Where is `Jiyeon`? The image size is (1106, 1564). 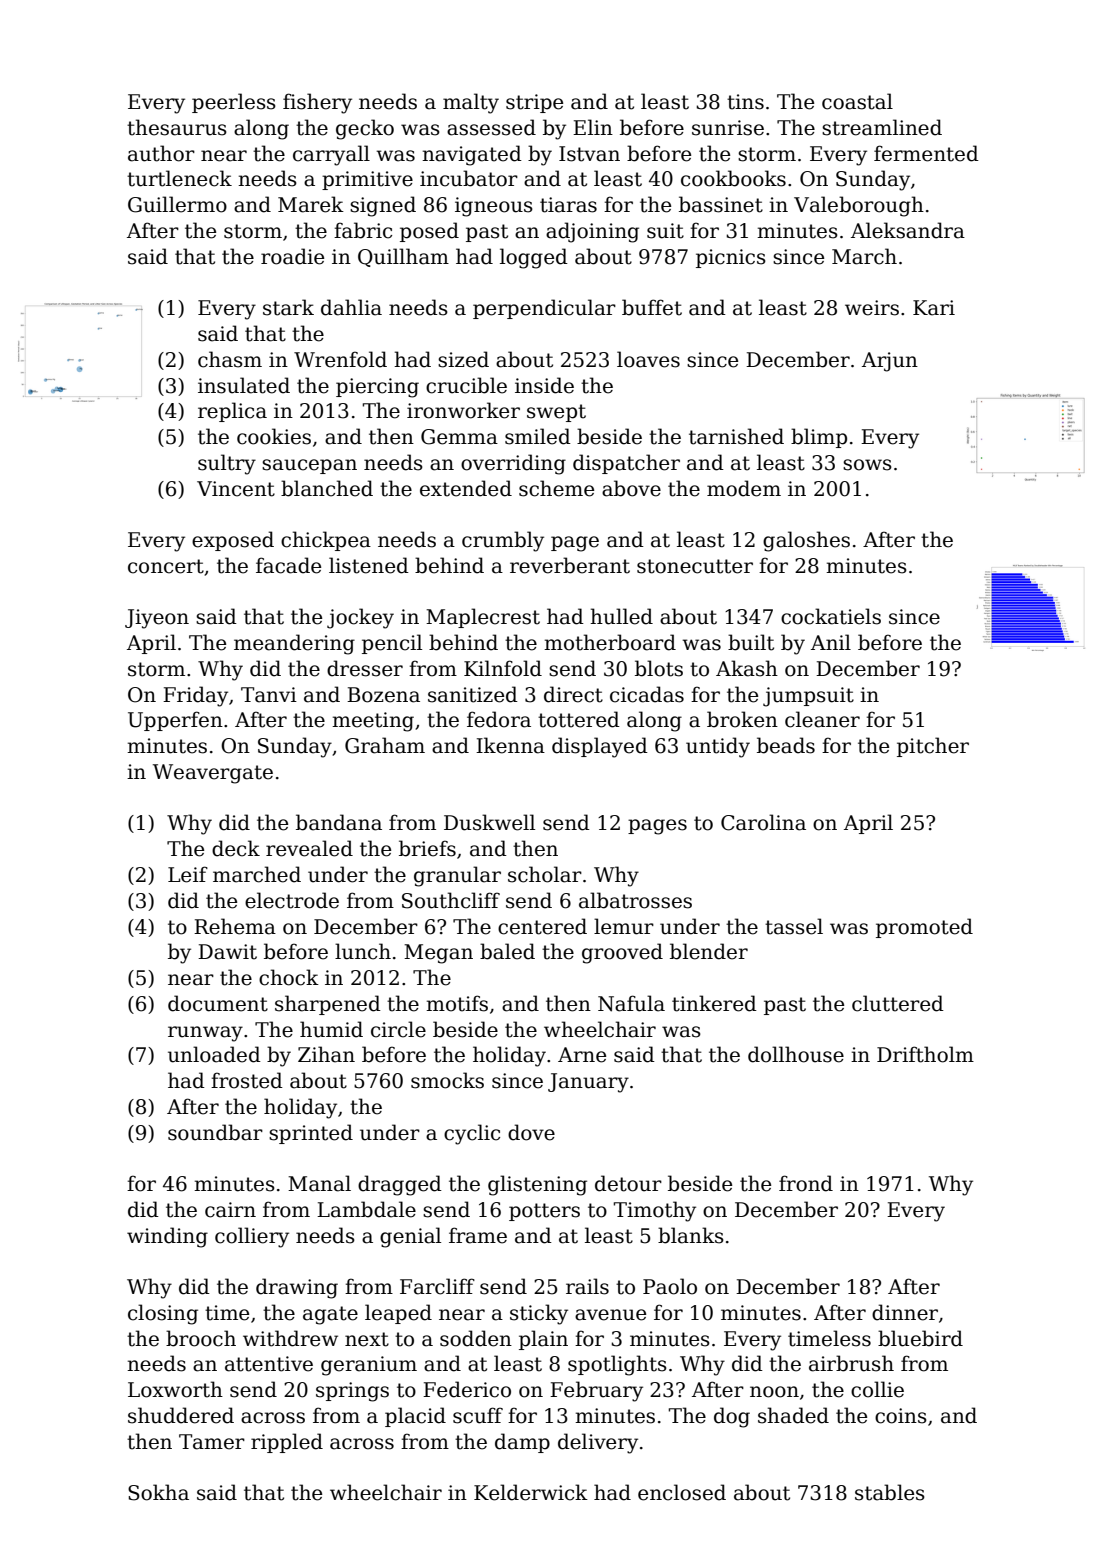 Jiyeon is located at coordinates (157, 619).
